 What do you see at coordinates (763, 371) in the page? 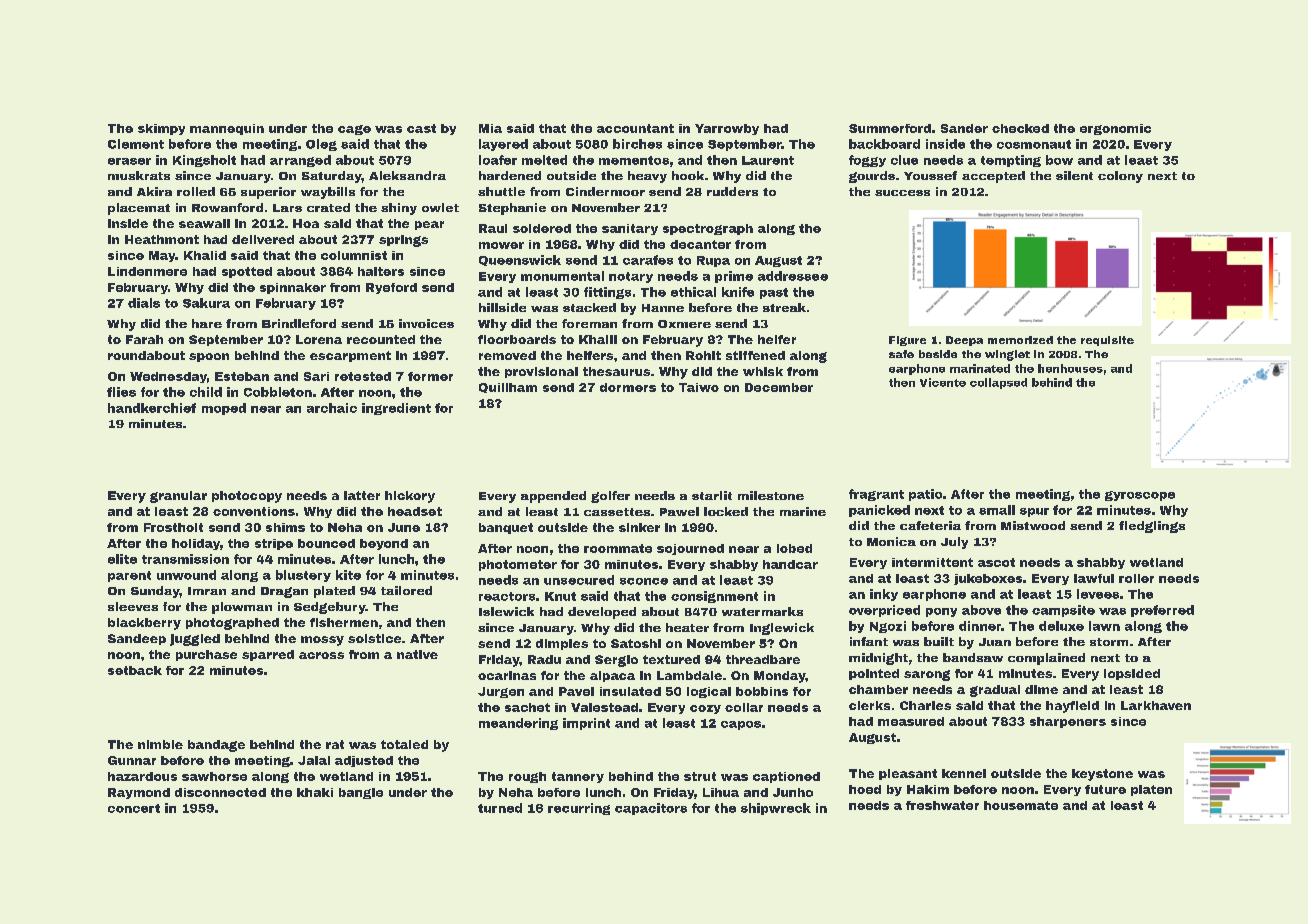
I see `whisk` at bounding box center [763, 371].
